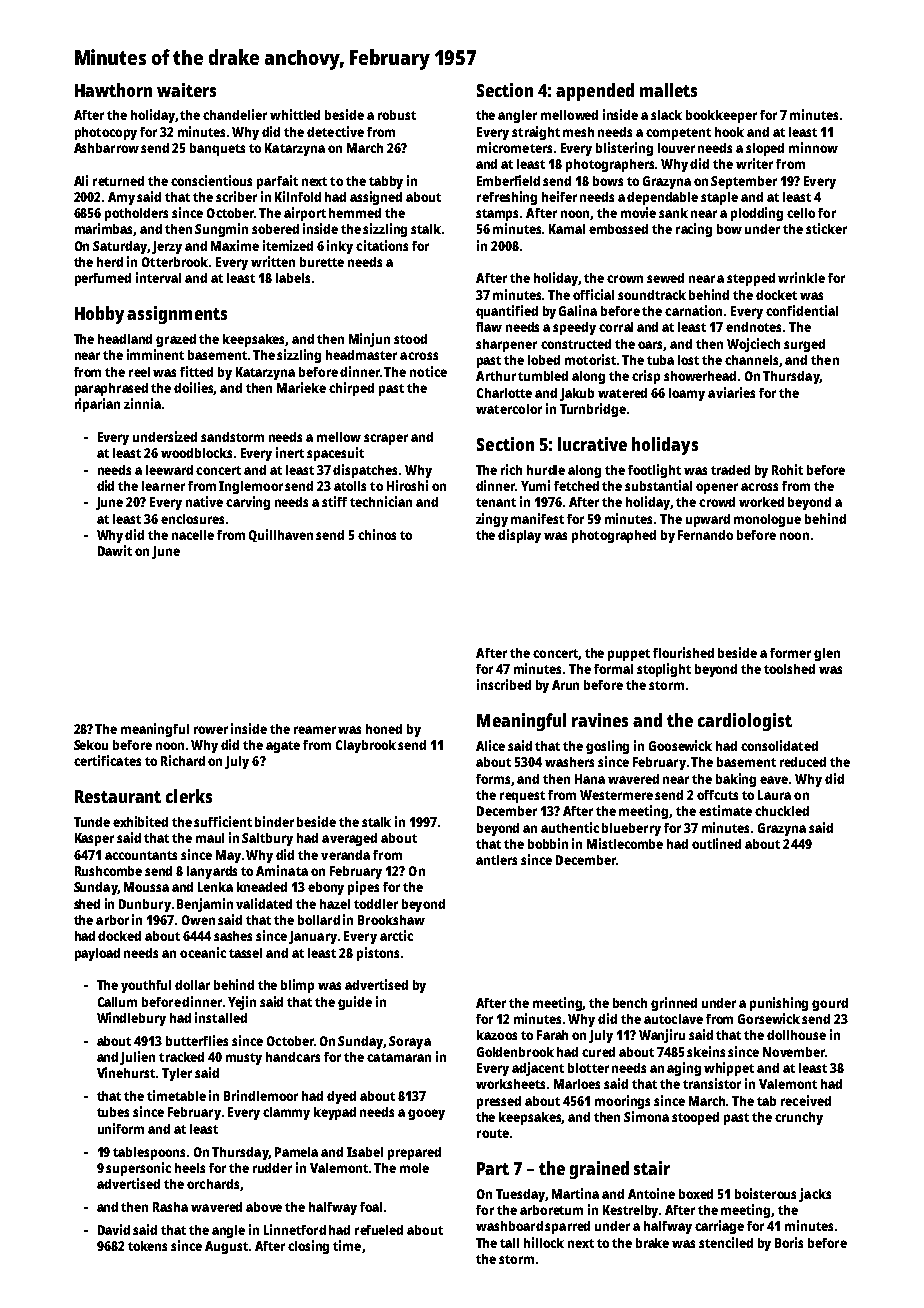  I want to click on closing, so click(308, 1247).
